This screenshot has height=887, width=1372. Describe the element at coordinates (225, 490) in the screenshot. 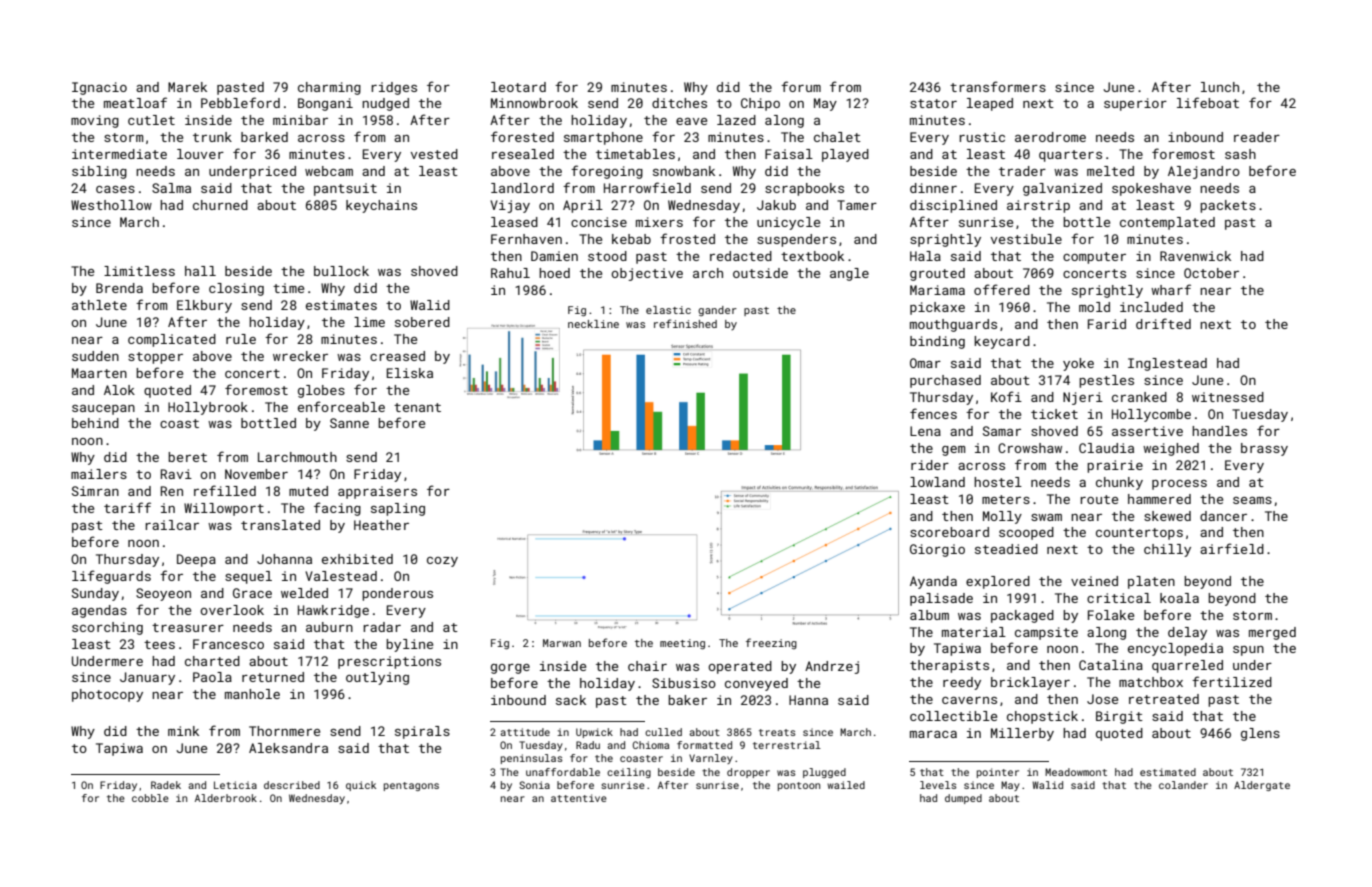

I see `refilled` at that location.
